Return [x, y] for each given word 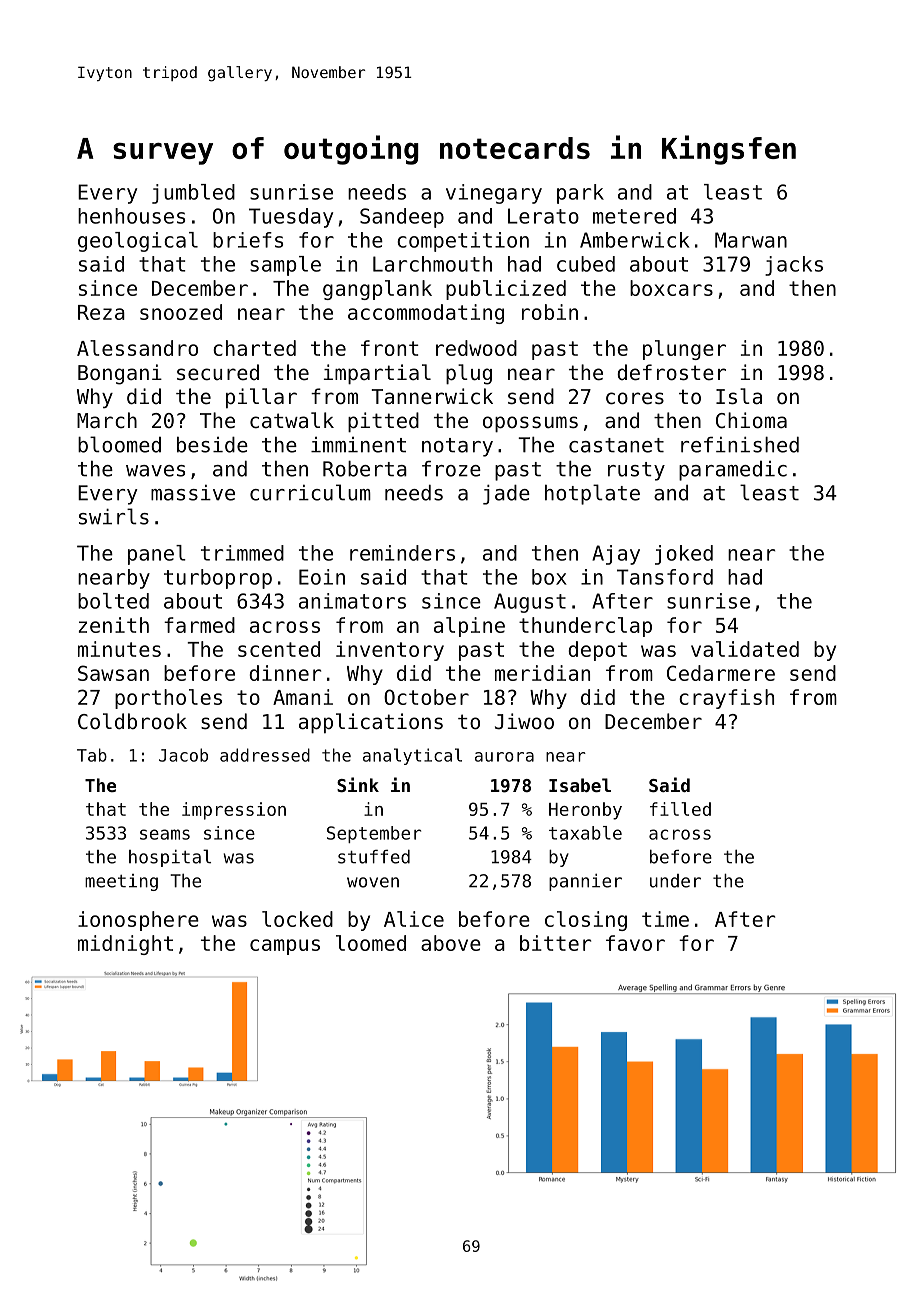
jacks [794, 266]
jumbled [193, 194]
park [580, 194]
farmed [199, 625]
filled [680, 809]
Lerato [543, 216]
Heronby [585, 811]
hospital [170, 858]
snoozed [181, 312]
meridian [542, 673]
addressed [265, 755]
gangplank [377, 290]
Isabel [580, 785]
